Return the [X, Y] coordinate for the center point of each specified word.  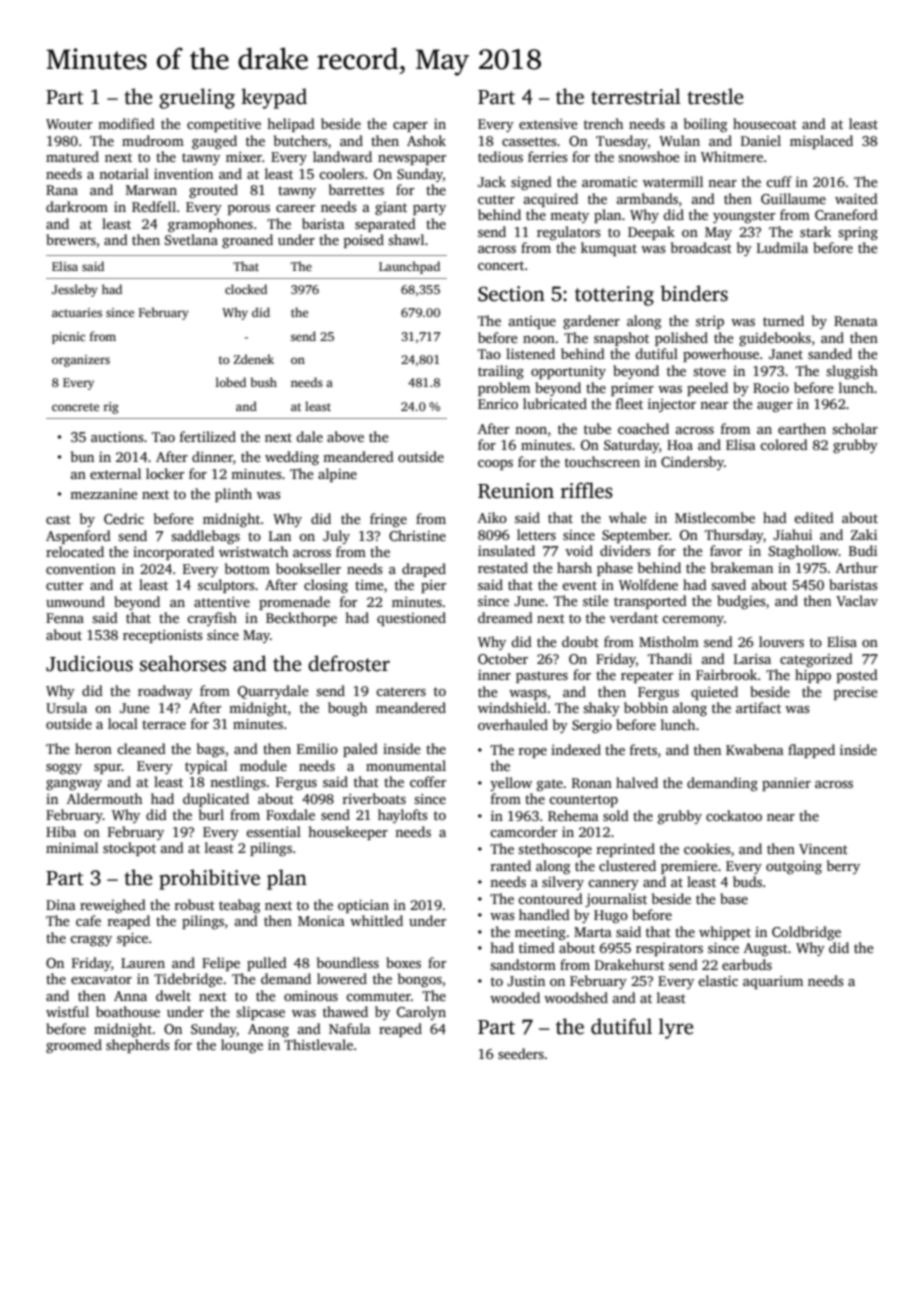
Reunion [516, 491]
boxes [403, 962]
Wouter [69, 124]
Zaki [864, 534]
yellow [511, 784]
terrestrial [636, 96]
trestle [715, 96]
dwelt [173, 995]
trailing [501, 372]
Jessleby [75, 290]
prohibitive [209, 879]
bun [82, 456]
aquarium [773, 982]
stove [709, 371]
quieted [714, 693]
